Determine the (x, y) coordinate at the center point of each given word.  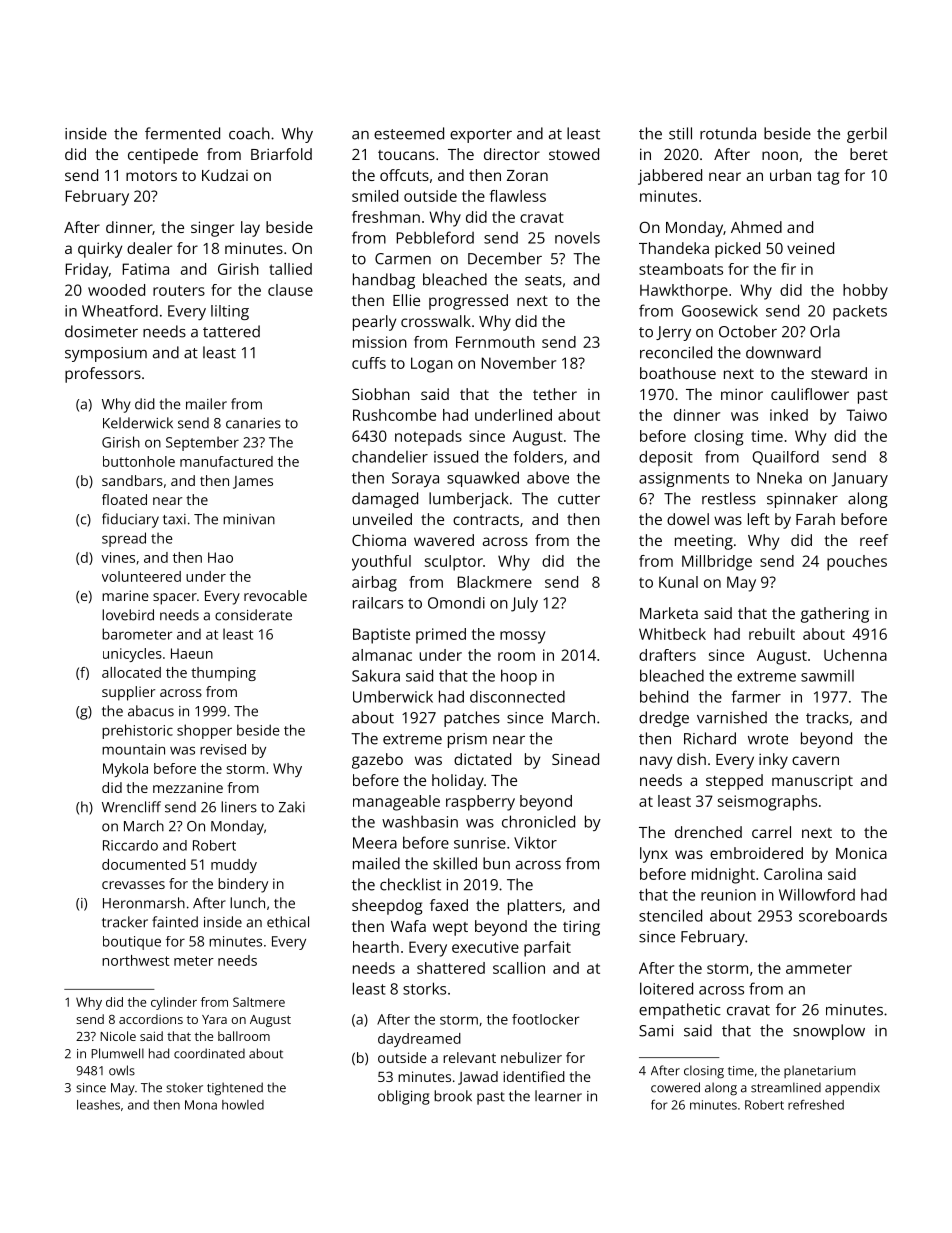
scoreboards (843, 915)
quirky (100, 250)
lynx (654, 855)
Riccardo (130, 845)
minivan (249, 519)
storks (424, 988)
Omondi (456, 603)
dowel (688, 519)
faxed (449, 905)
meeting (704, 542)
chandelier (390, 456)
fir (788, 269)
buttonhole (139, 461)
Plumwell (117, 1053)
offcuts (404, 175)
